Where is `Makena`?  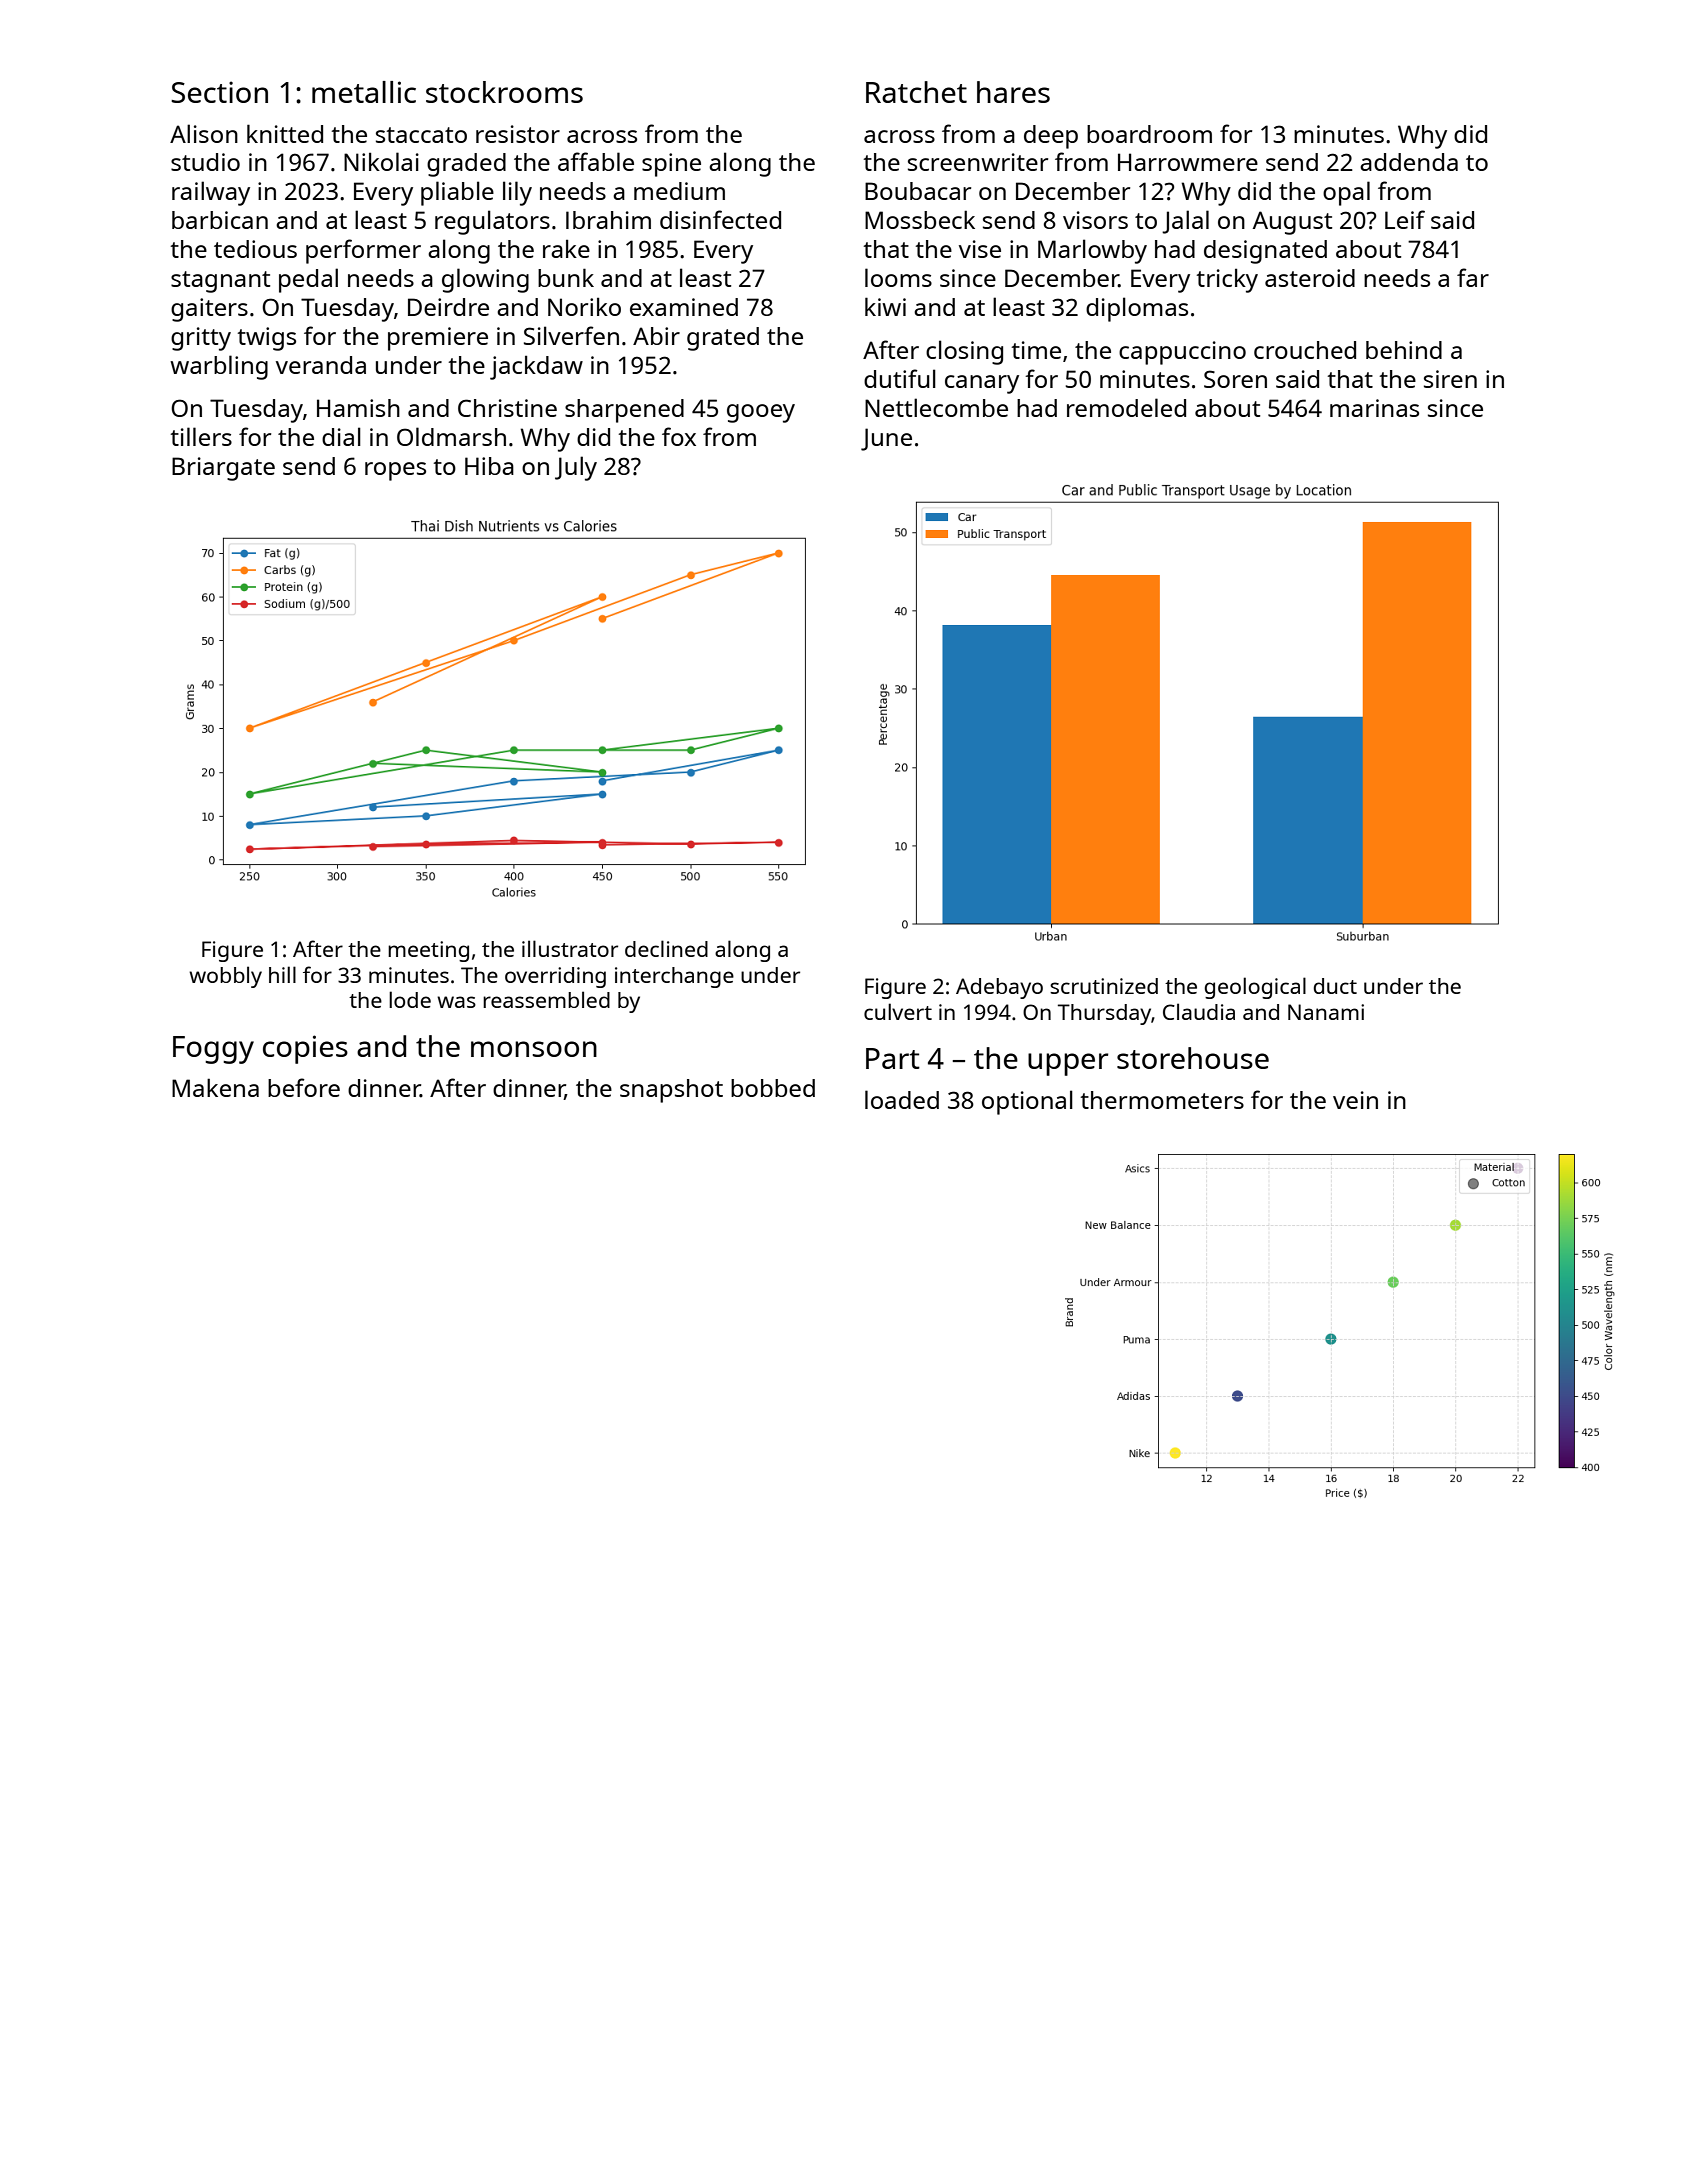
Makena is located at coordinates (215, 1087).
